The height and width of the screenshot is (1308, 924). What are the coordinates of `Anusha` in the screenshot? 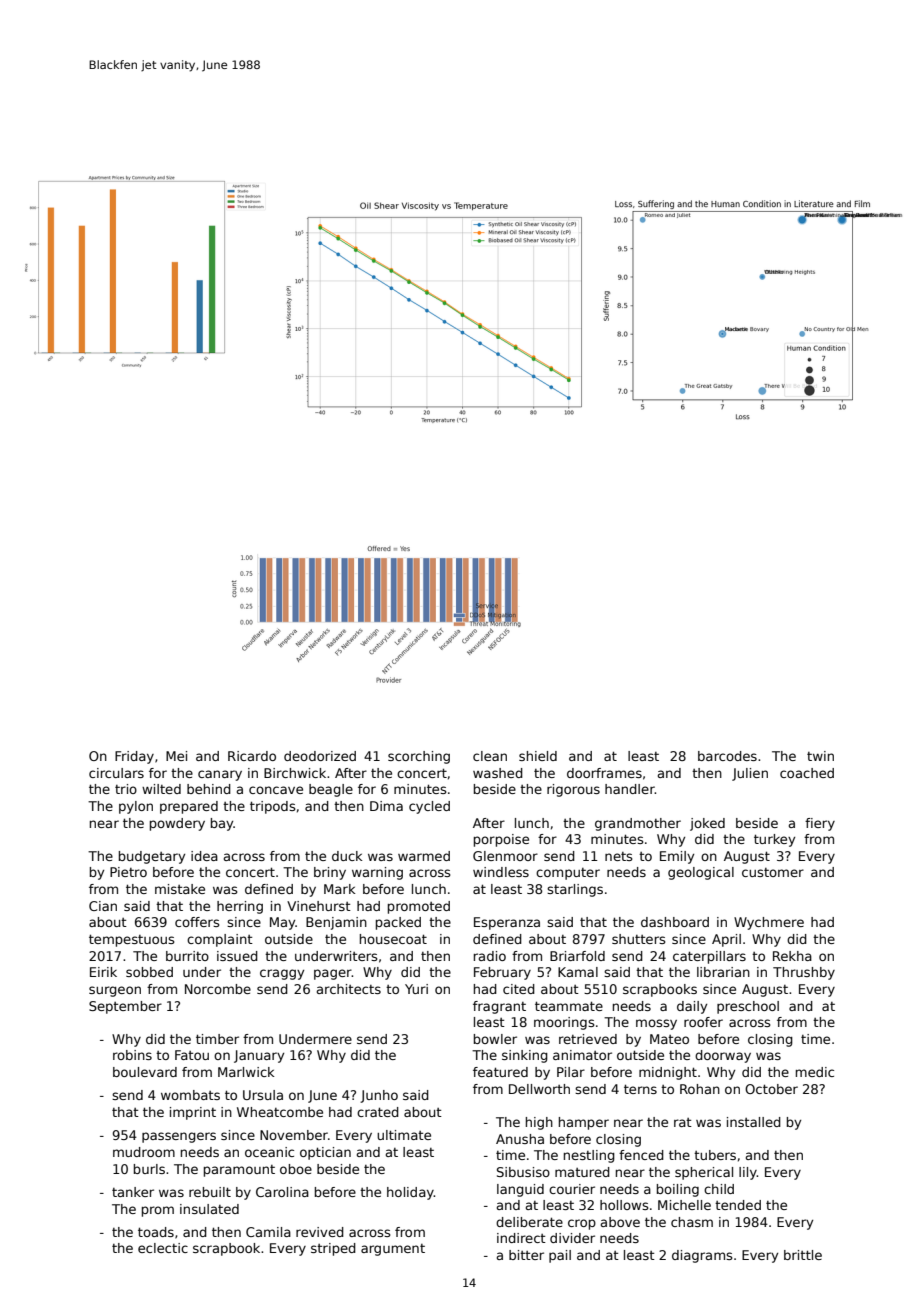 It's located at (520, 1139).
